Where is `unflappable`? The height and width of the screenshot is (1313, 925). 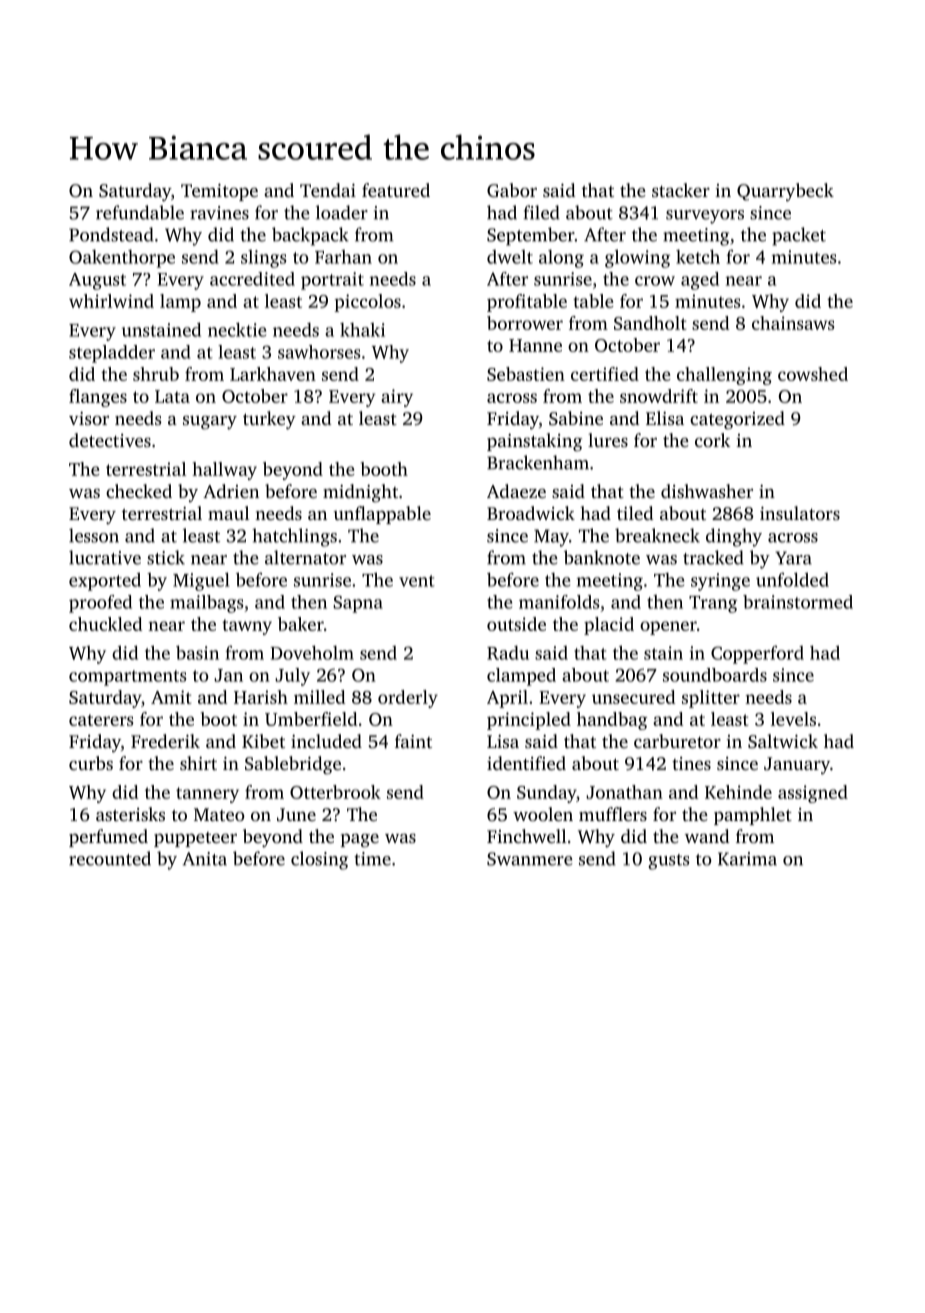 unflappable is located at coordinates (382, 515).
